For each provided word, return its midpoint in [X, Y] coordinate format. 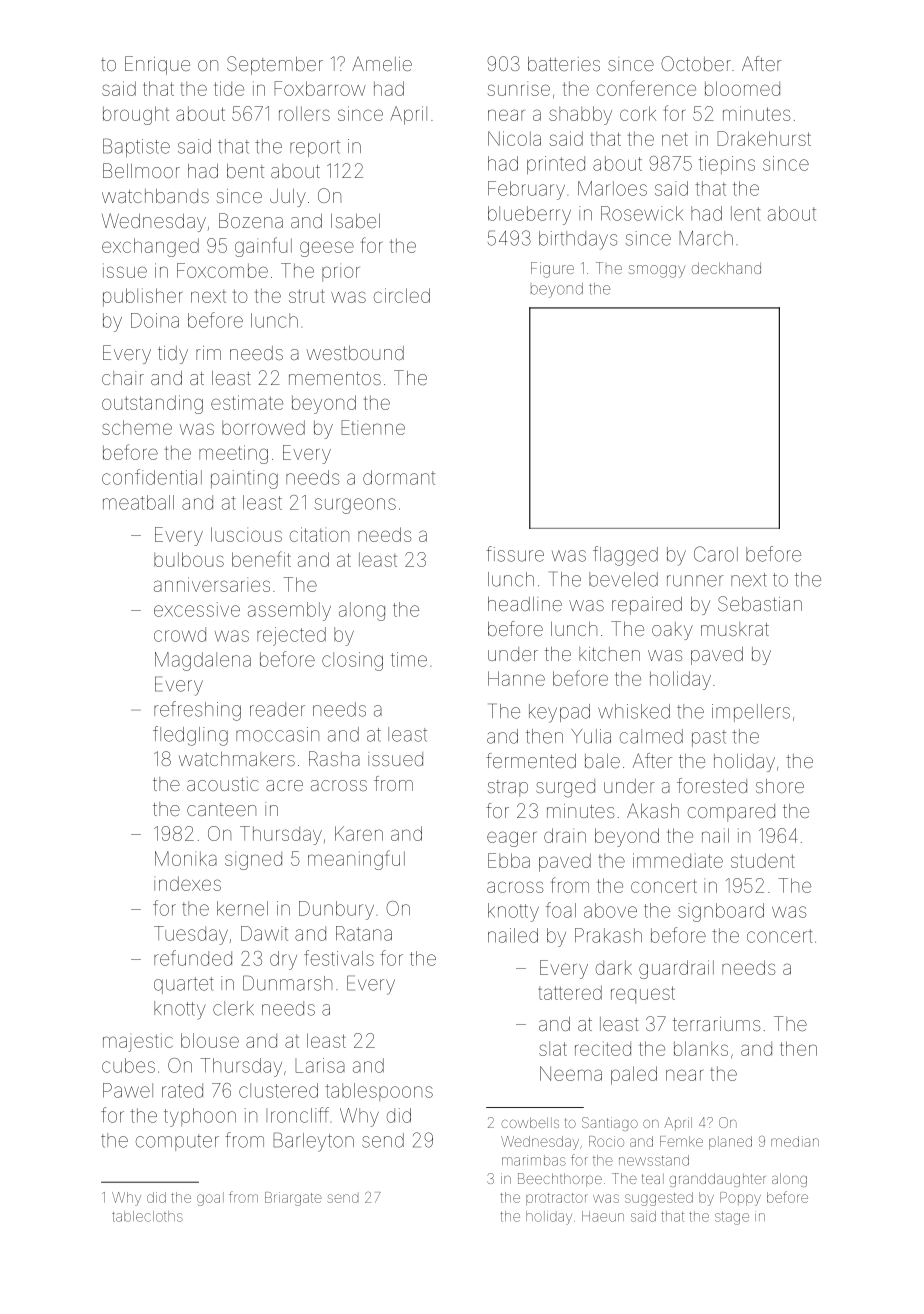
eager [511, 839]
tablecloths [147, 1216]
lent [746, 213]
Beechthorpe [560, 1180]
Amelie [382, 63]
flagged [625, 556]
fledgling [190, 736]
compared [731, 813]
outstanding [152, 404]
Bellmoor [141, 170]
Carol [716, 554]
